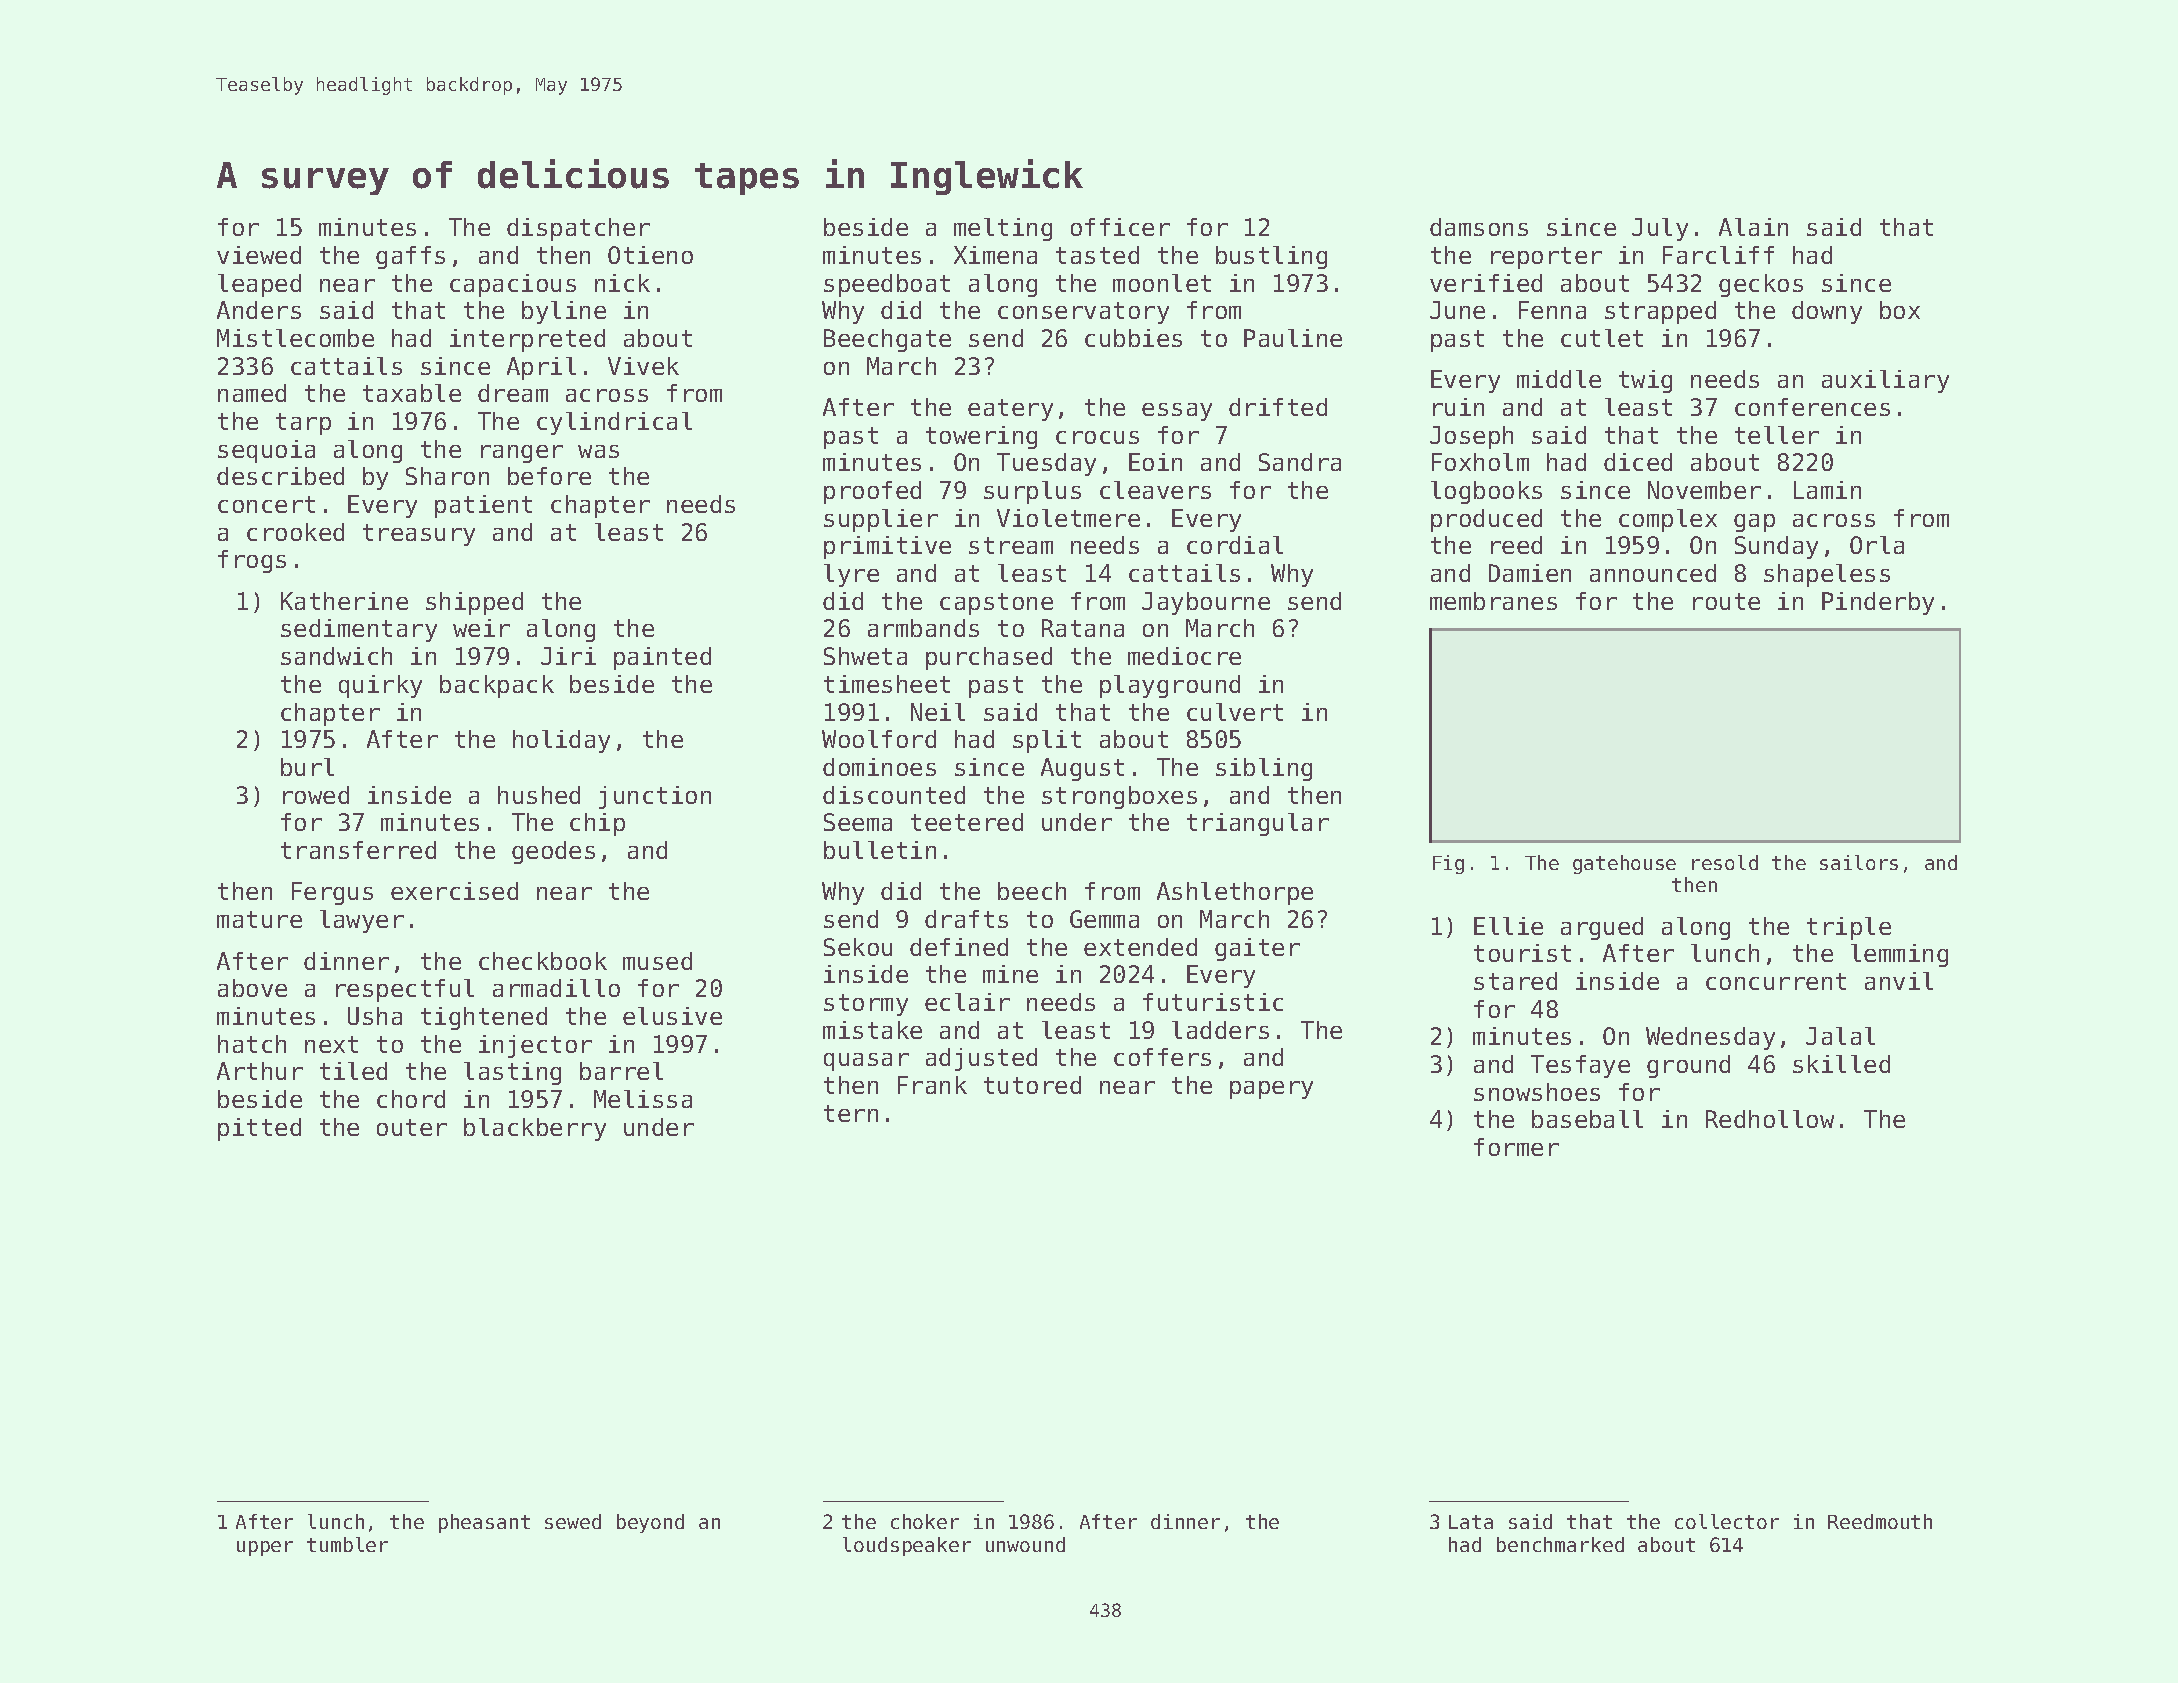 Image resolution: width=2178 pixels, height=1683 pixels. What do you see at coordinates (1516, 1147) in the document?
I see `former` at bounding box center [1516, 1147].
